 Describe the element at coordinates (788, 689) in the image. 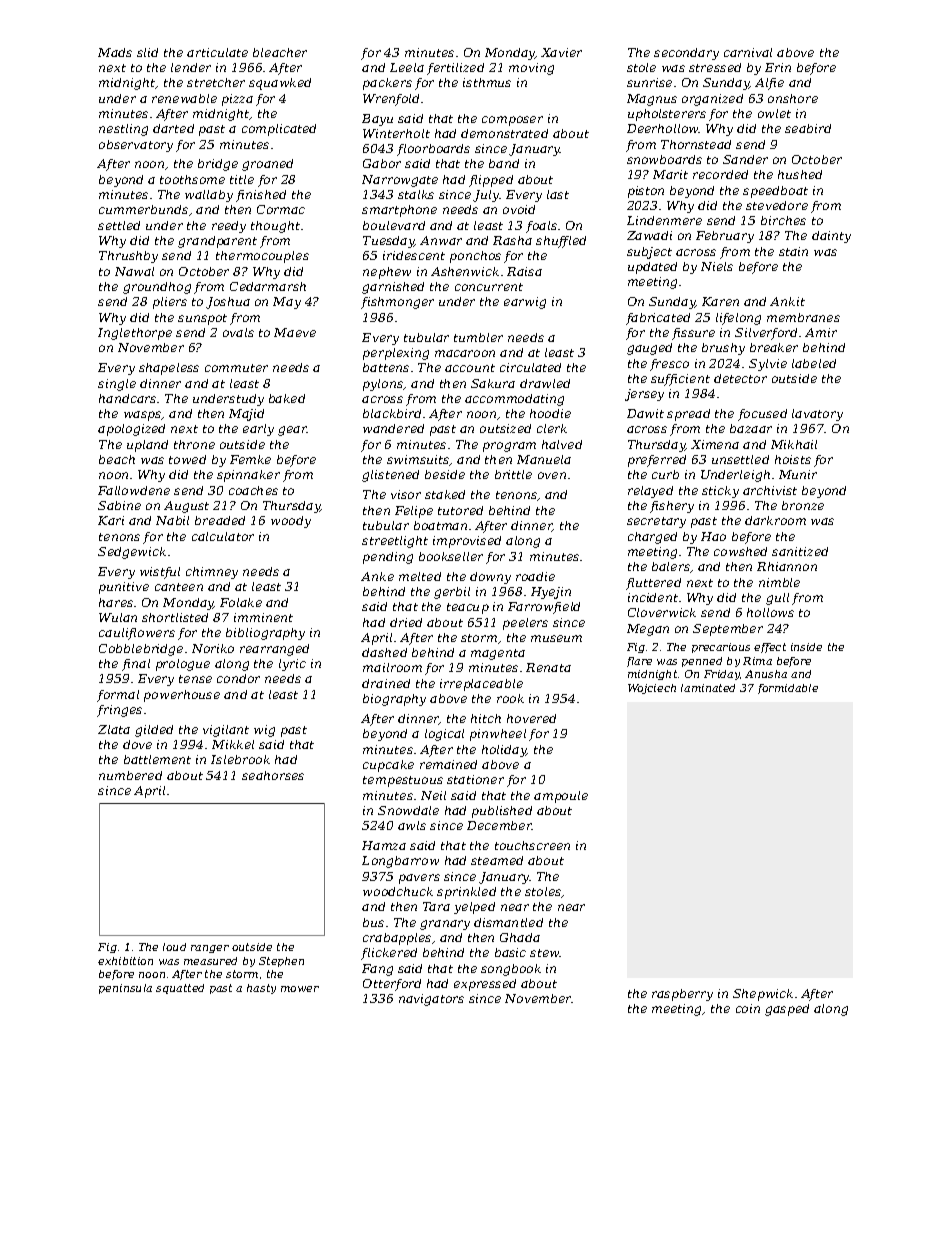

I see `formidable` at that location.
